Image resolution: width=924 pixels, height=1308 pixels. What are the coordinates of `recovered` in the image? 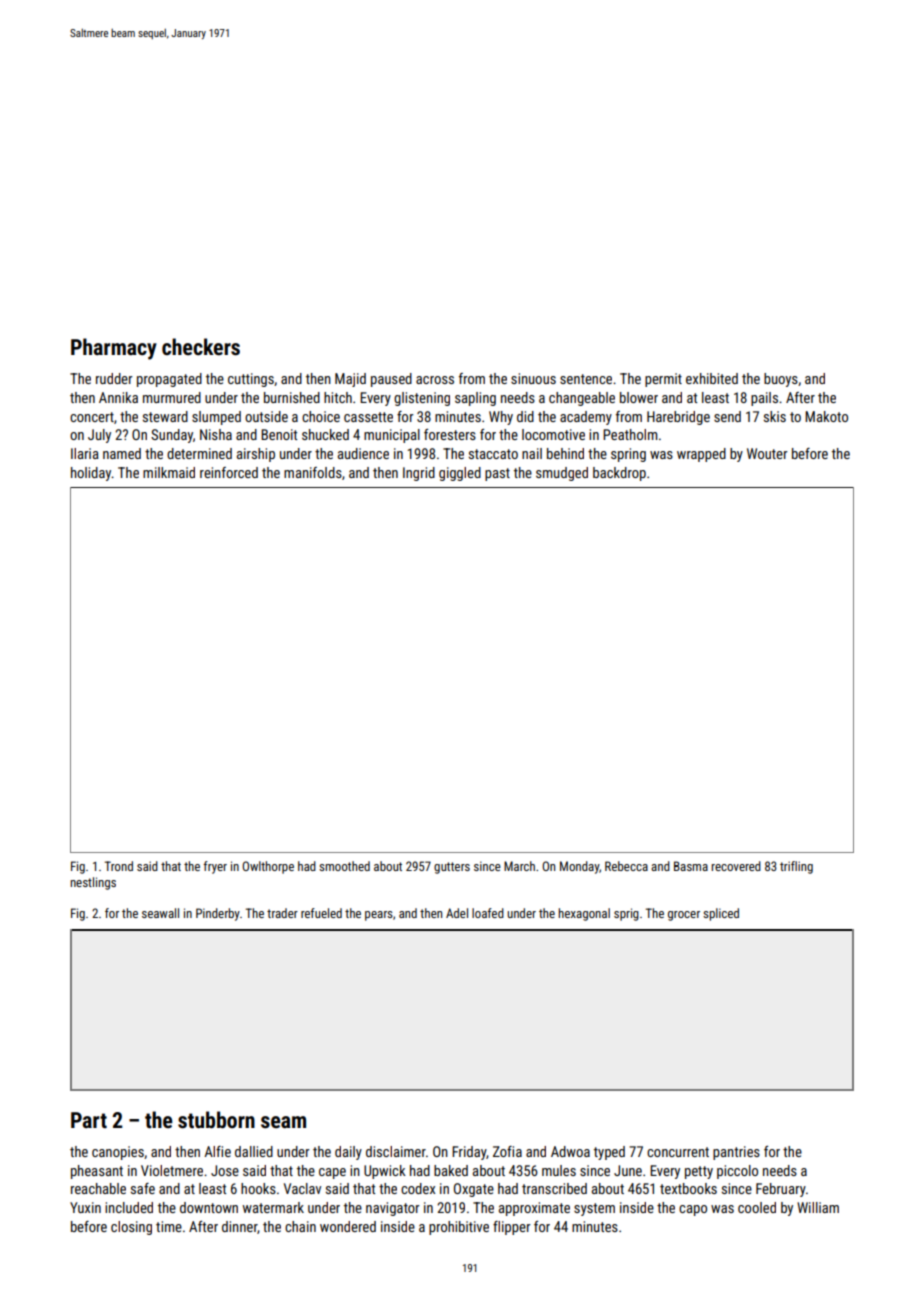 It's located at (736, 866).
